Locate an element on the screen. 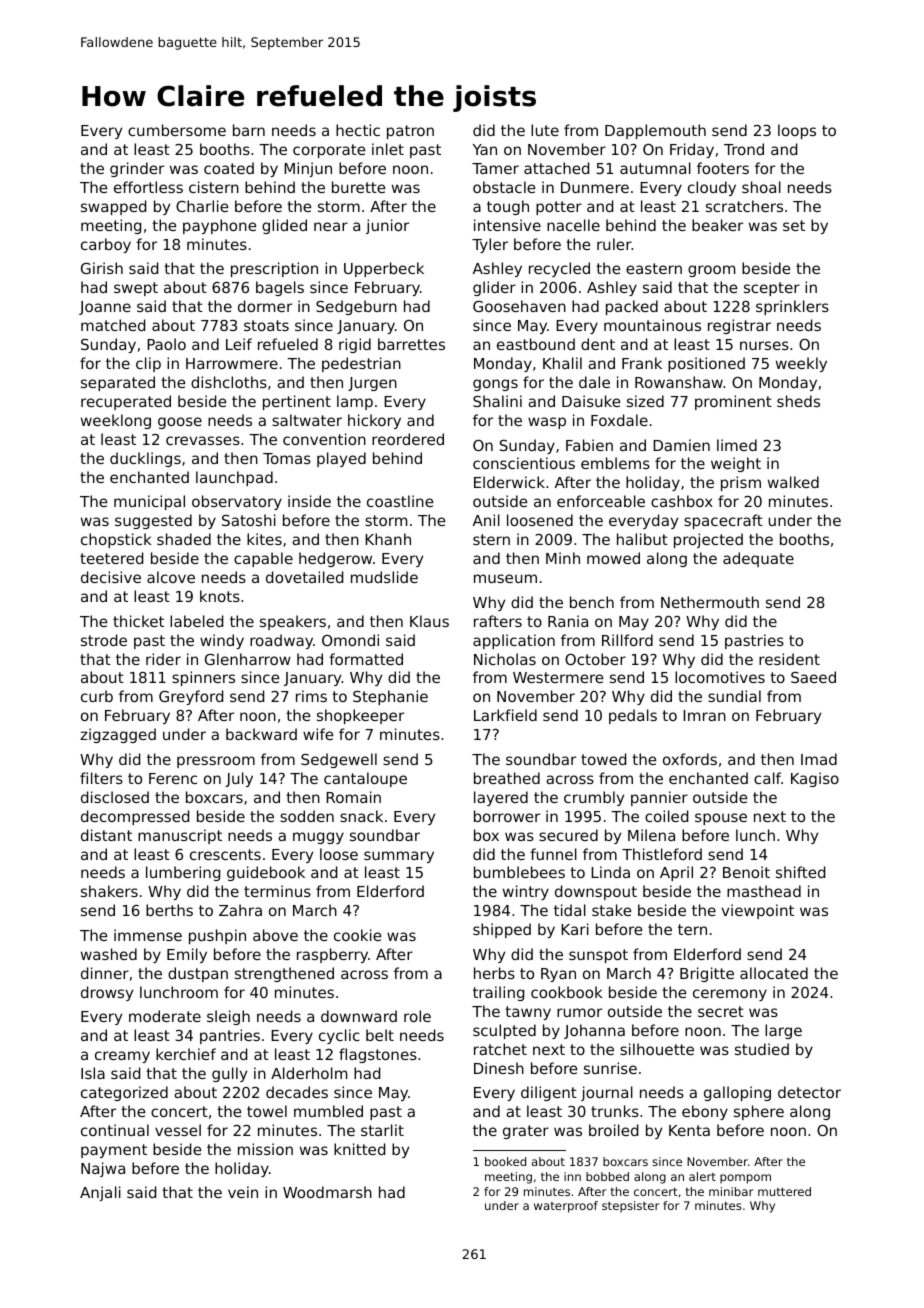 The width and height of the screenshot is (924, 1308). locomotives is located at coordinates (720, 677).
